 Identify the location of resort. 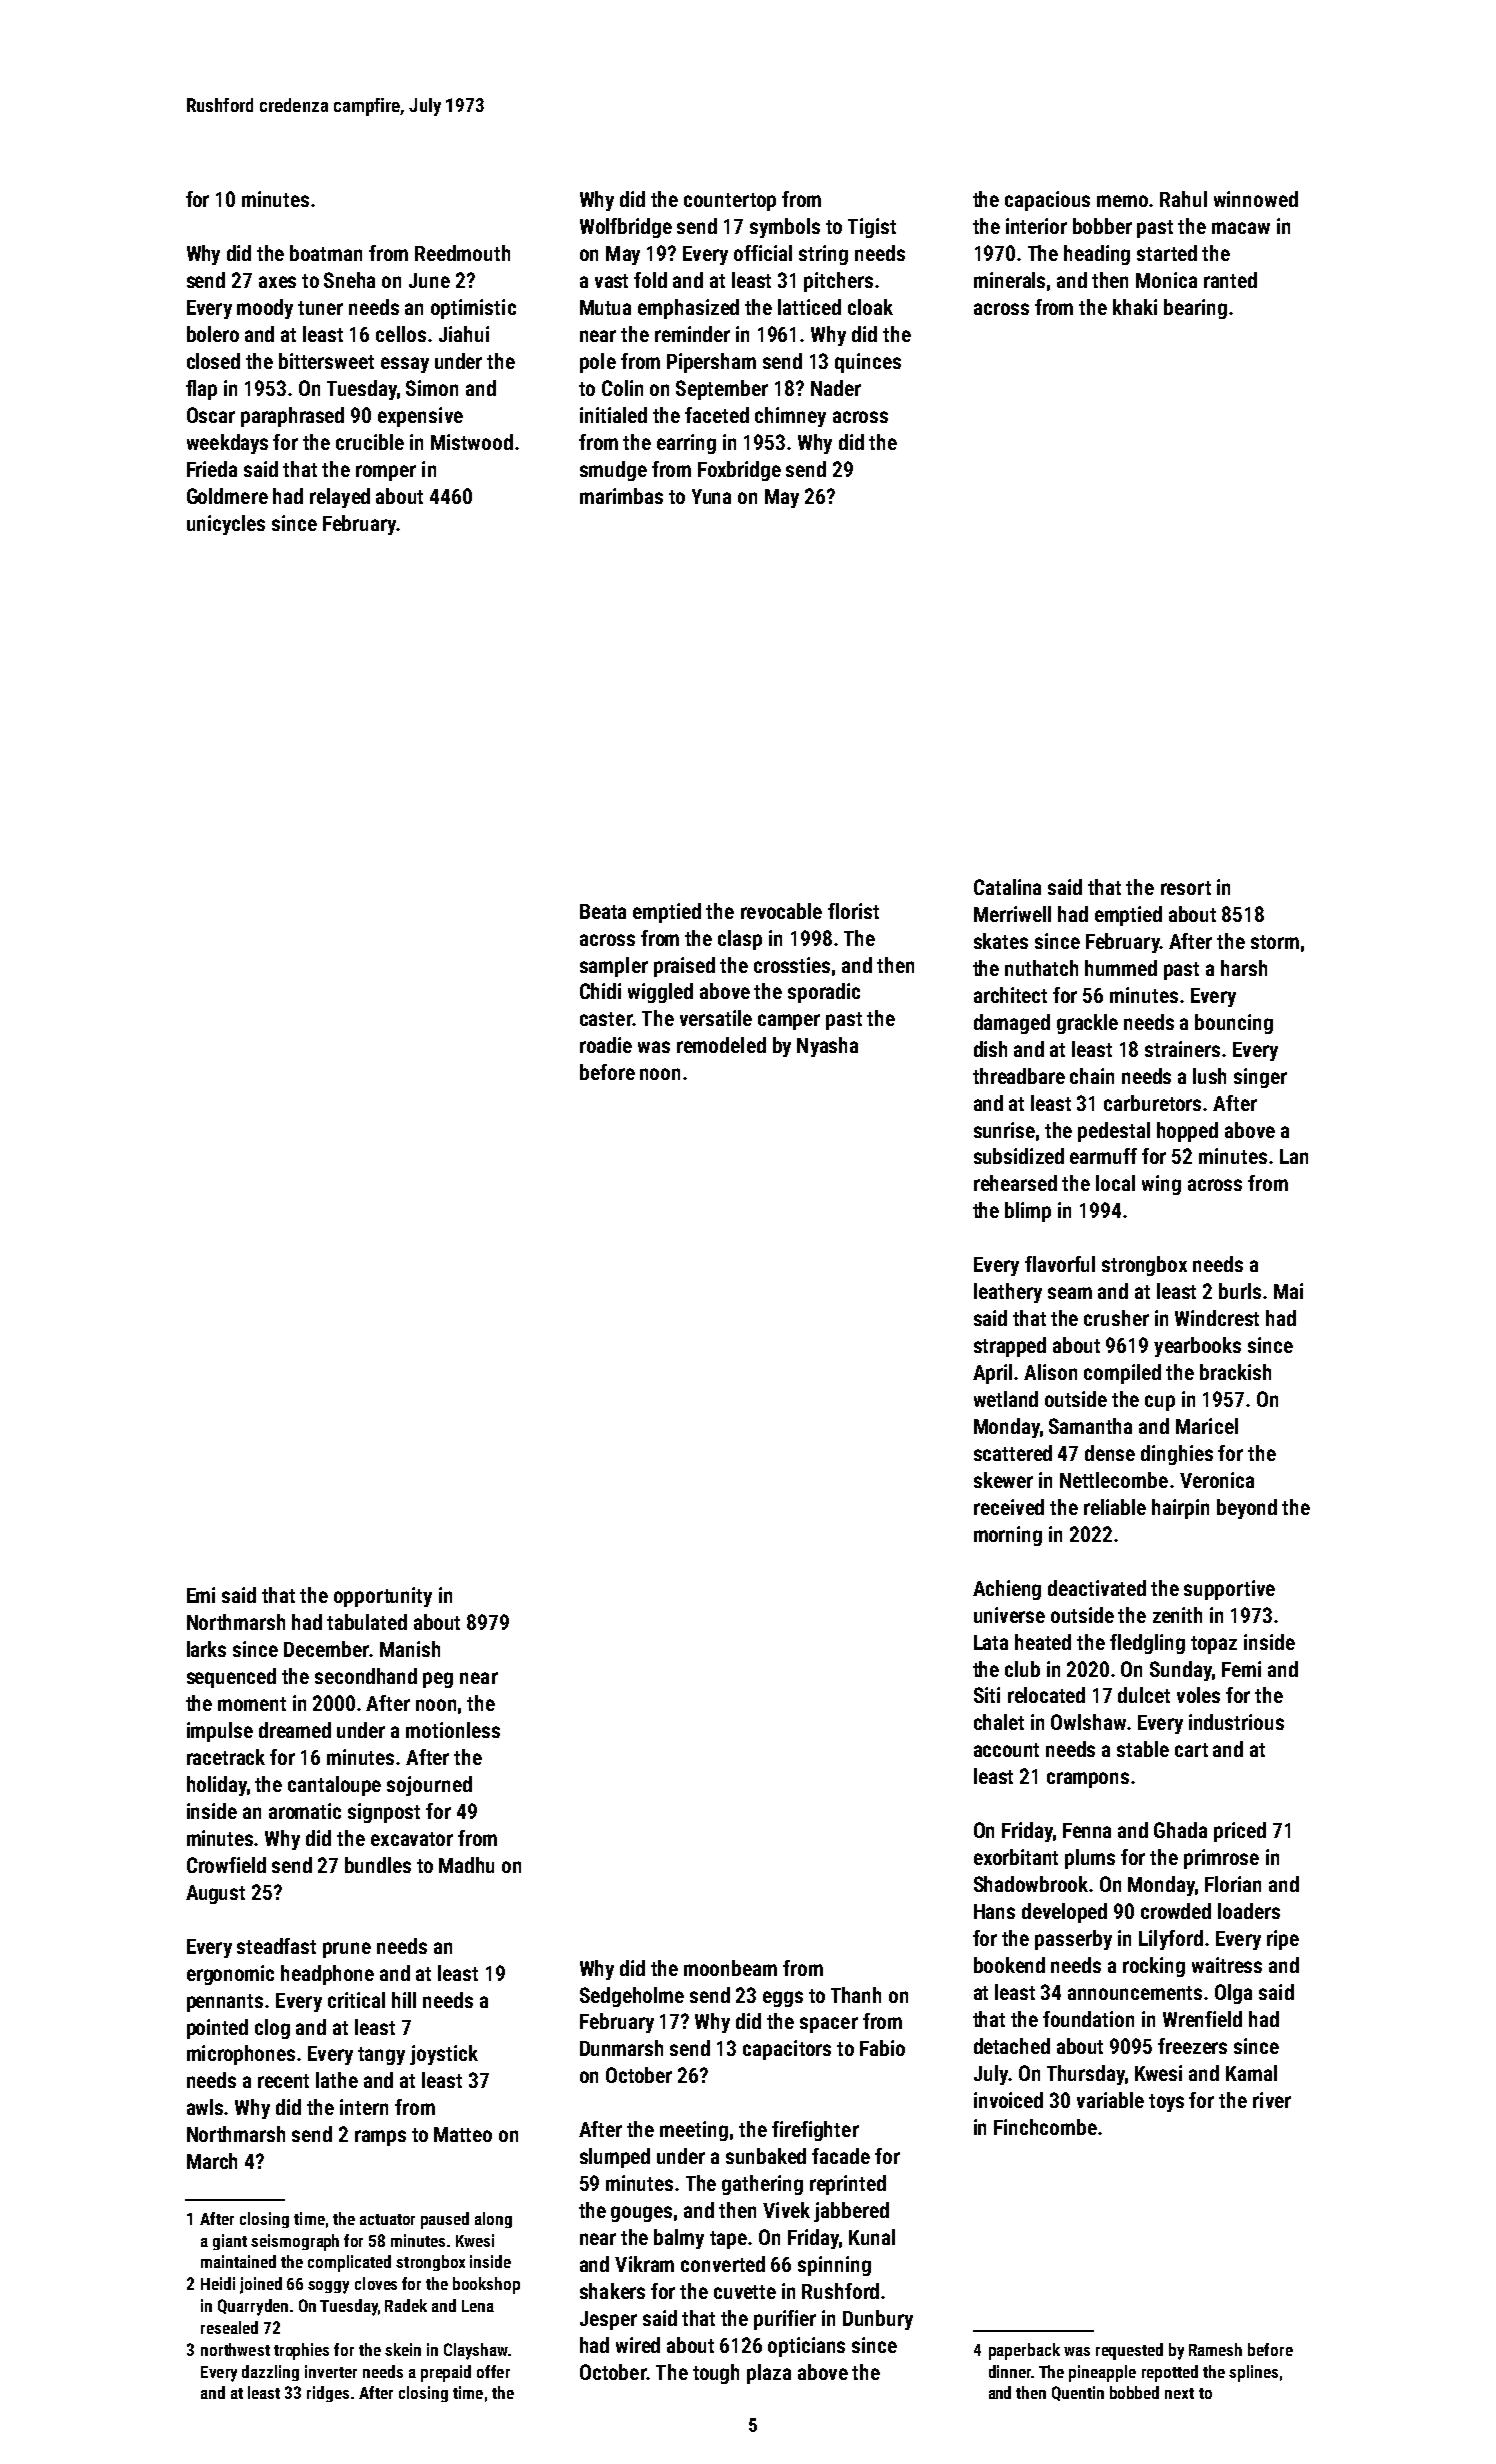
(1186, 888).
